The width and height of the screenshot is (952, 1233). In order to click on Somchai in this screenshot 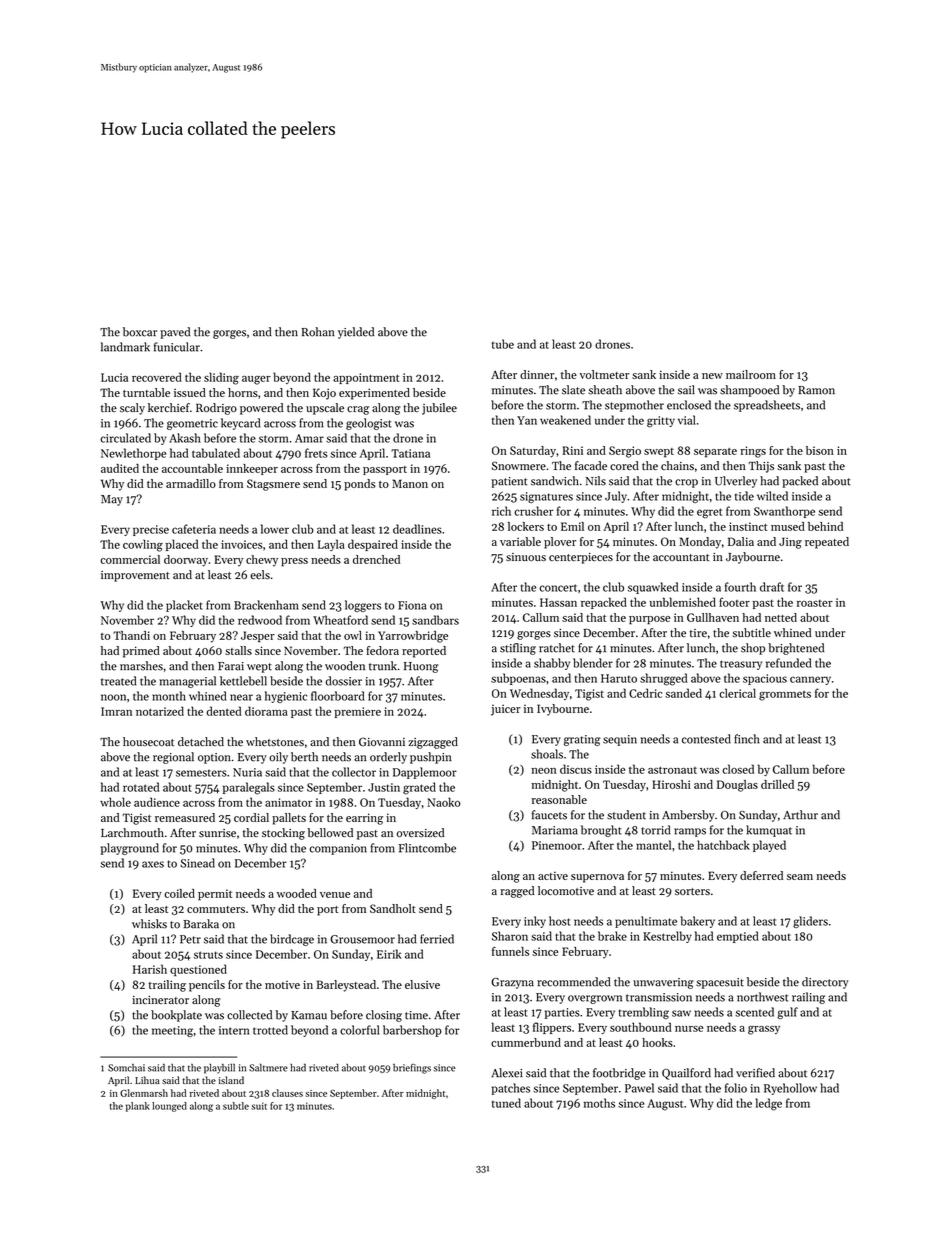, I will do `click(126, 1067)`.
